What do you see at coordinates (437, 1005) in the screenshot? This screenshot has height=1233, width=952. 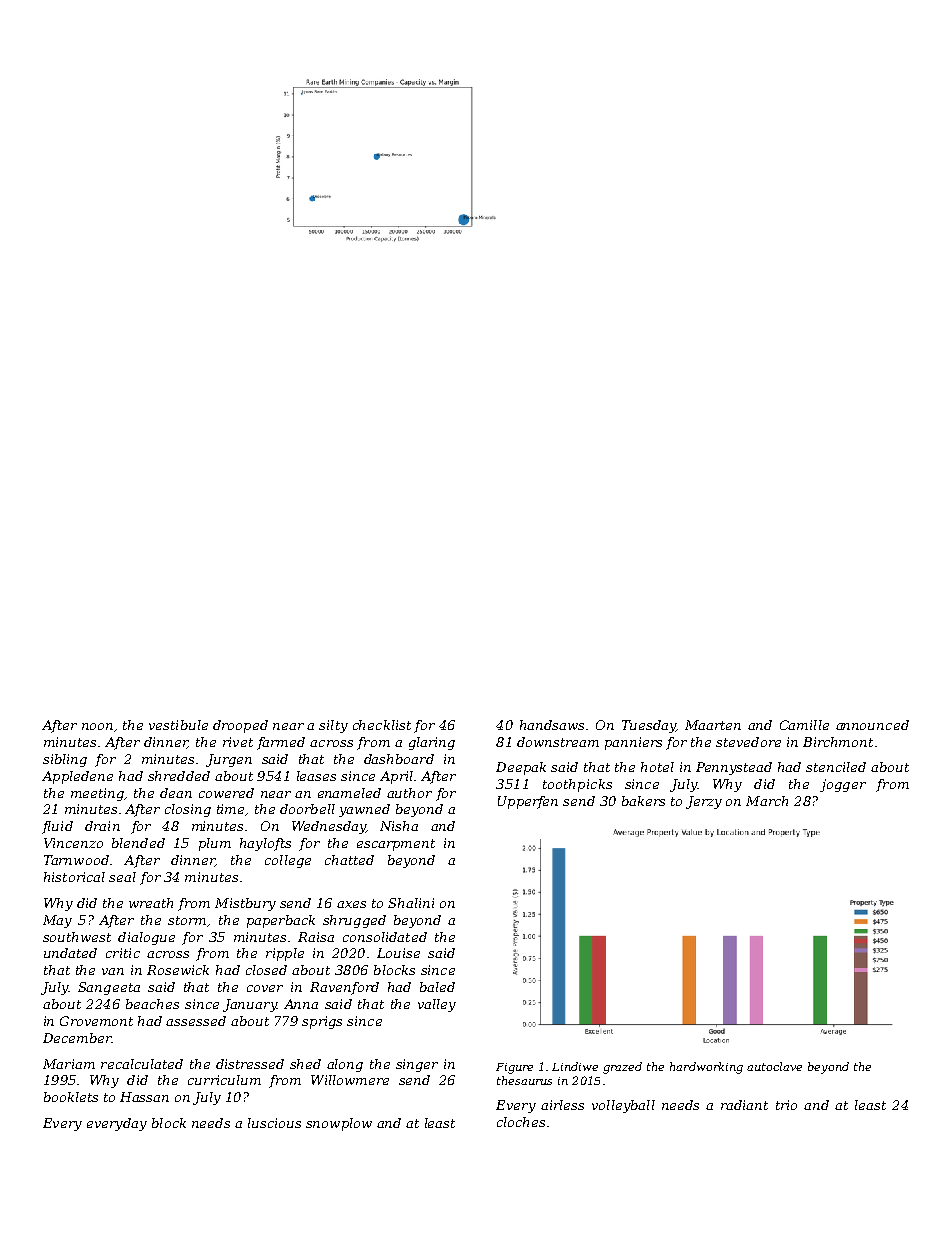 I see `valley` at bounding box center [437, 1005].
